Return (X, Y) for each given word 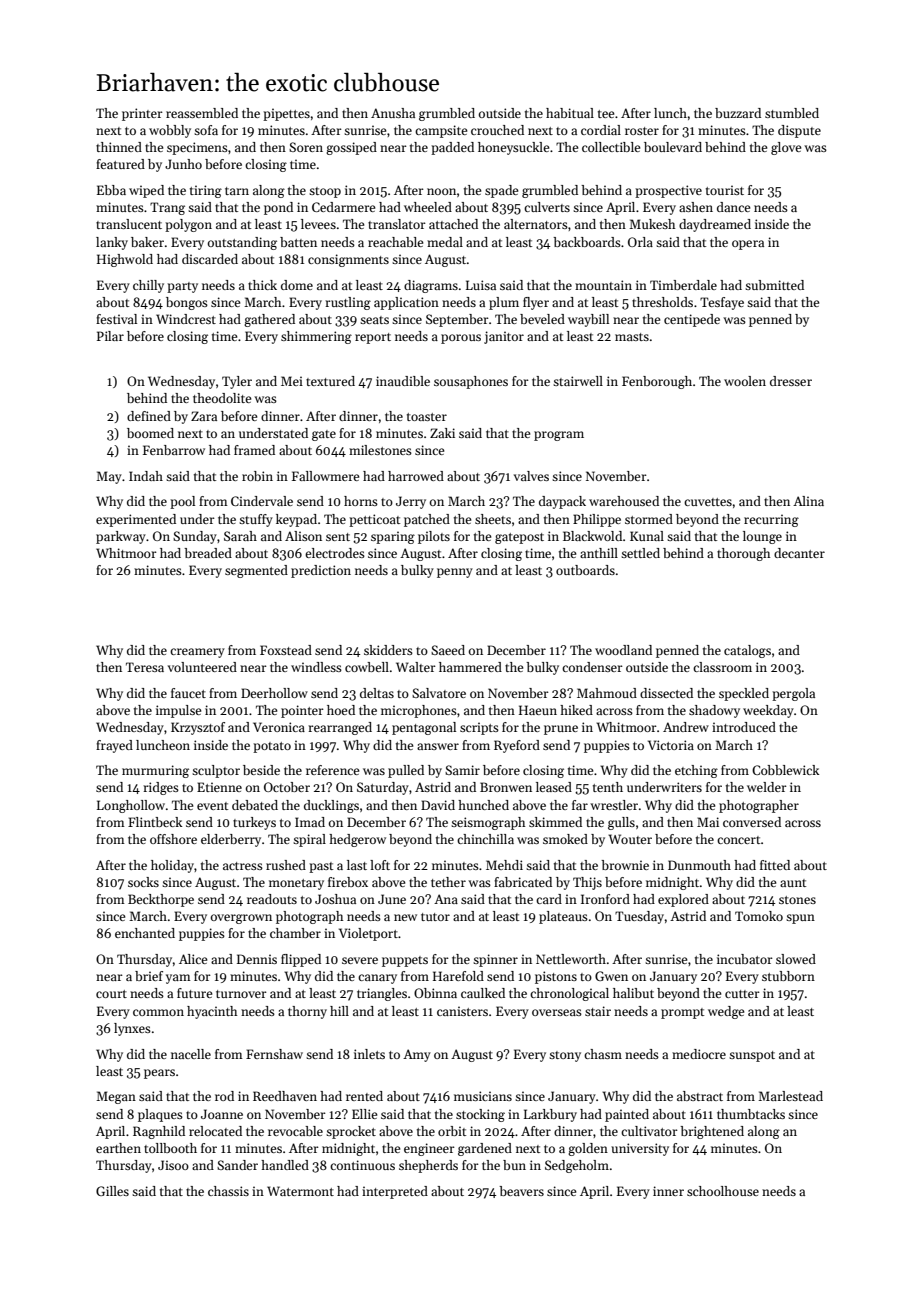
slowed (796, 959)
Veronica (279, 727)
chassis (228, 1191)
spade (501, 191)
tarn (237, 191)
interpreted (395, 1192)
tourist (725, 190)
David (438, 805)
